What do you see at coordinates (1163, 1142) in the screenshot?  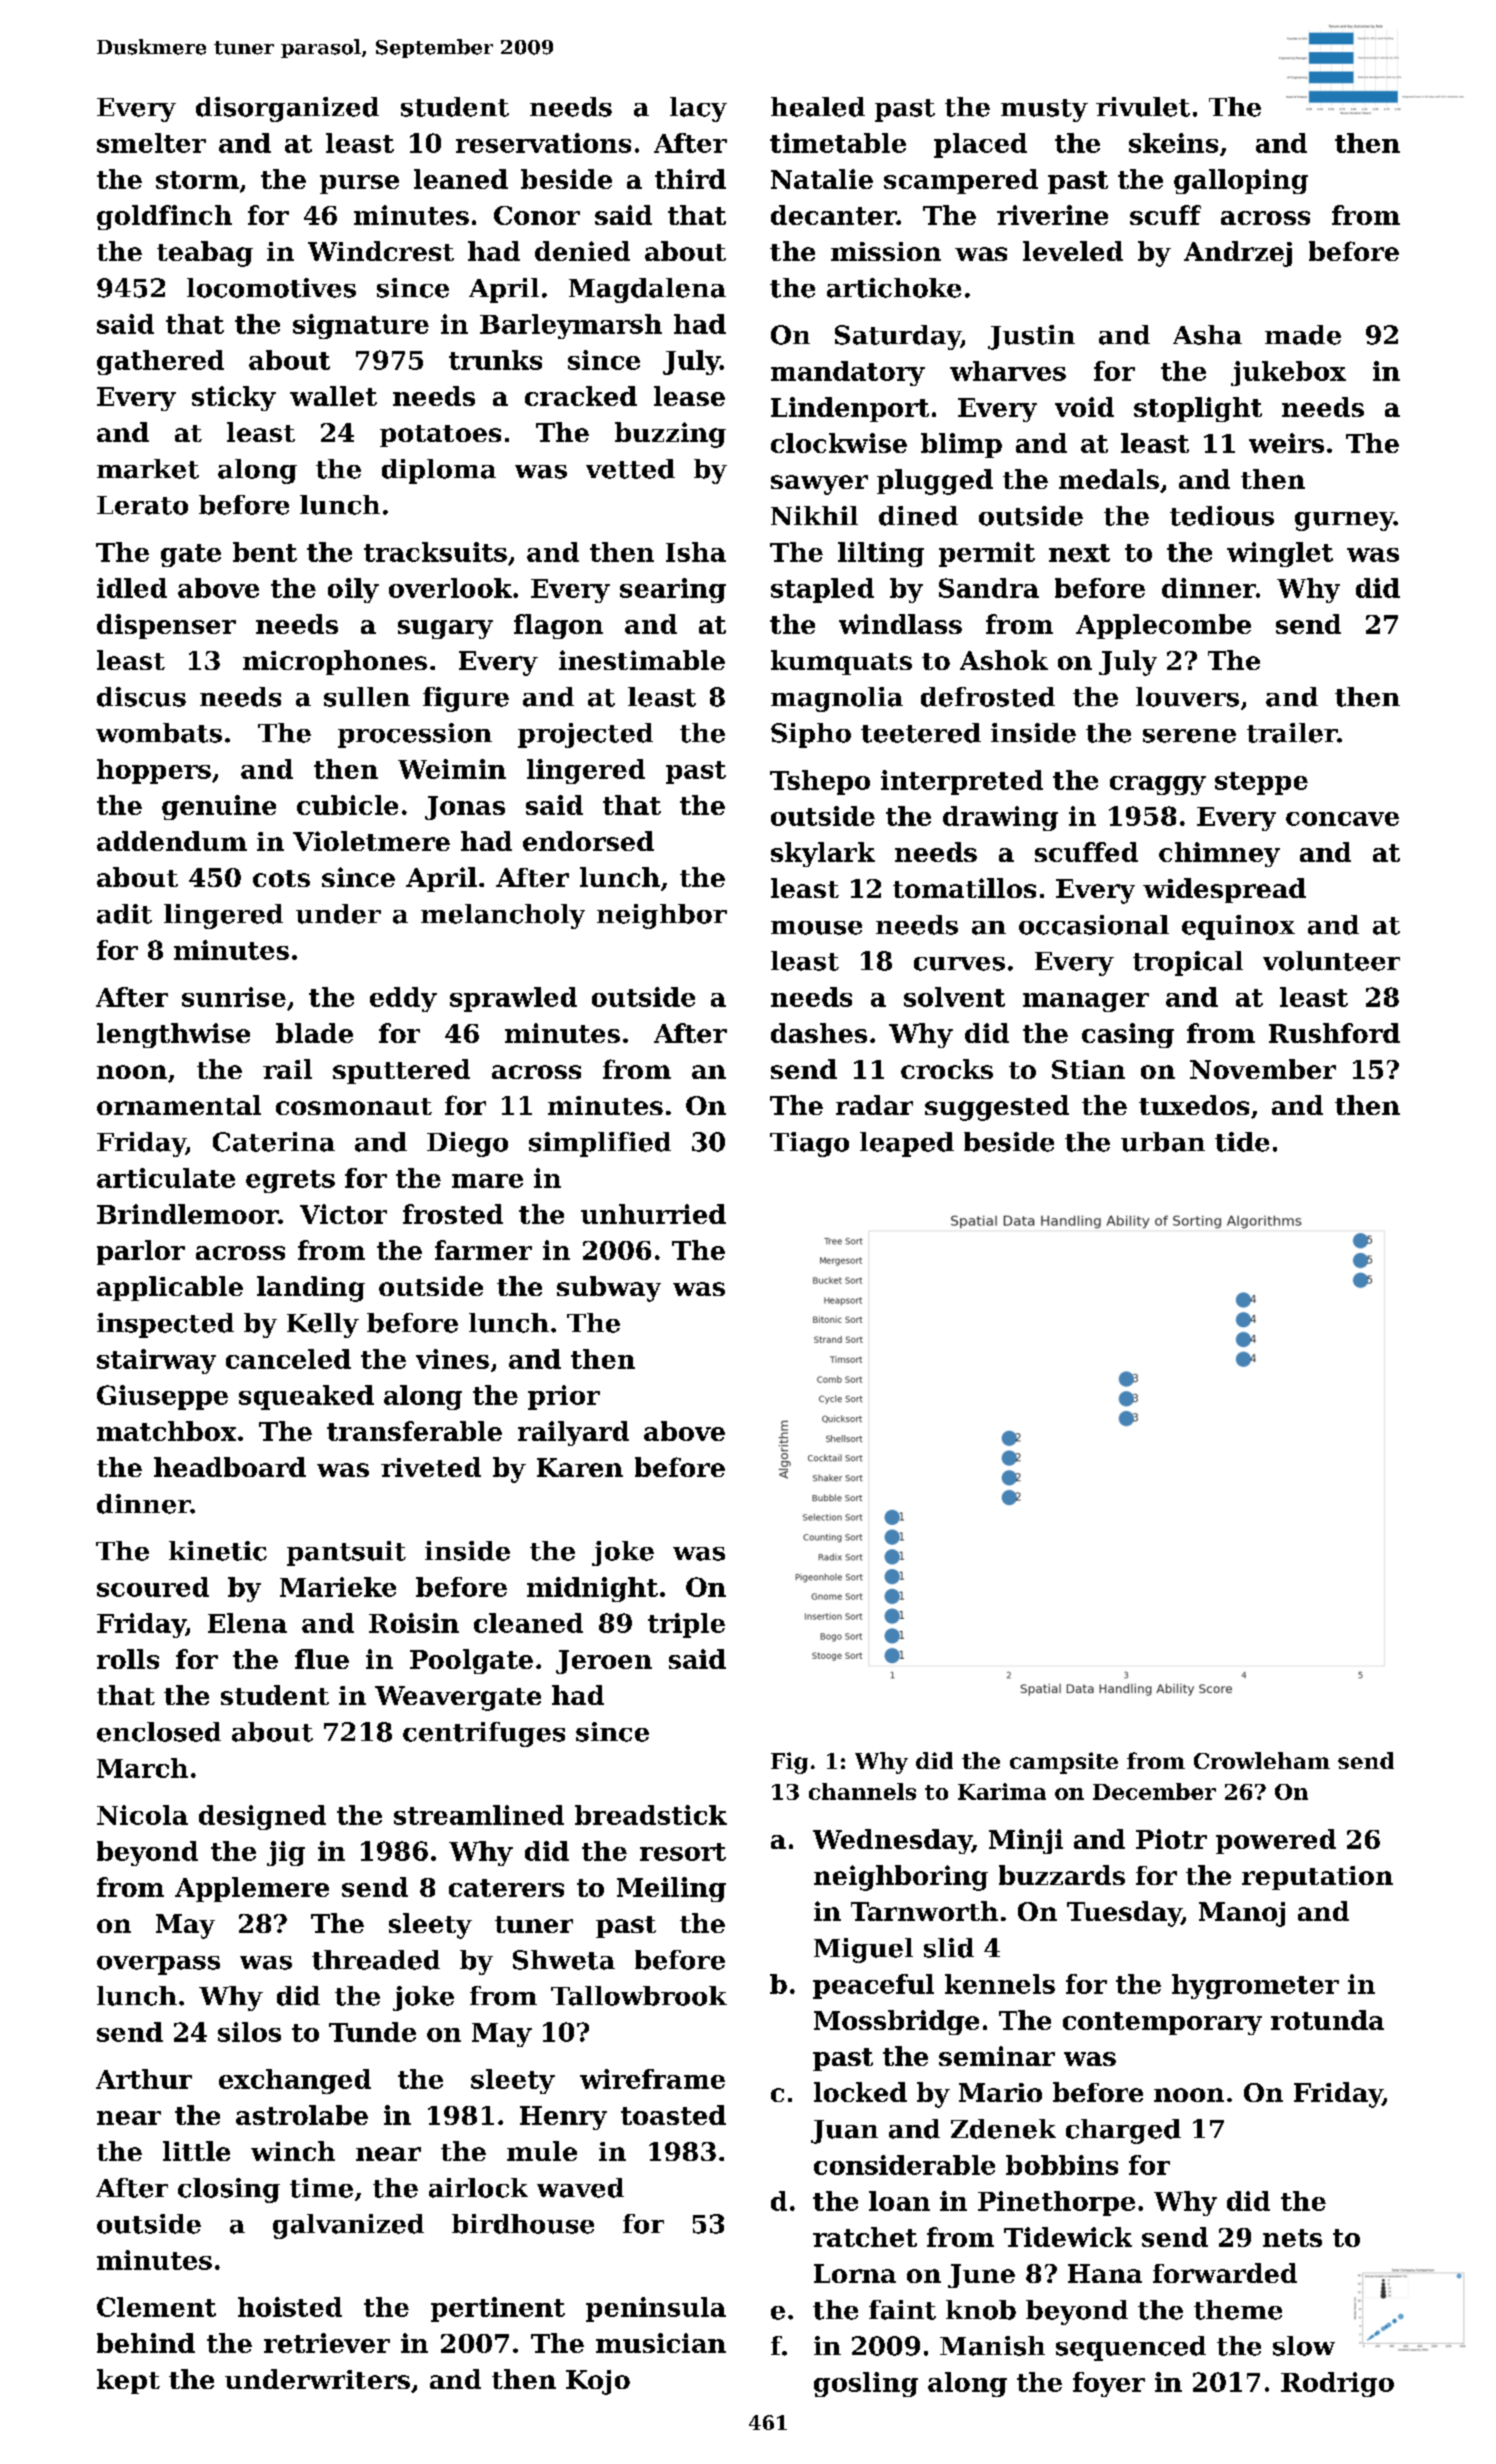 I see `urban` at bounding box center [1163, 1142].
